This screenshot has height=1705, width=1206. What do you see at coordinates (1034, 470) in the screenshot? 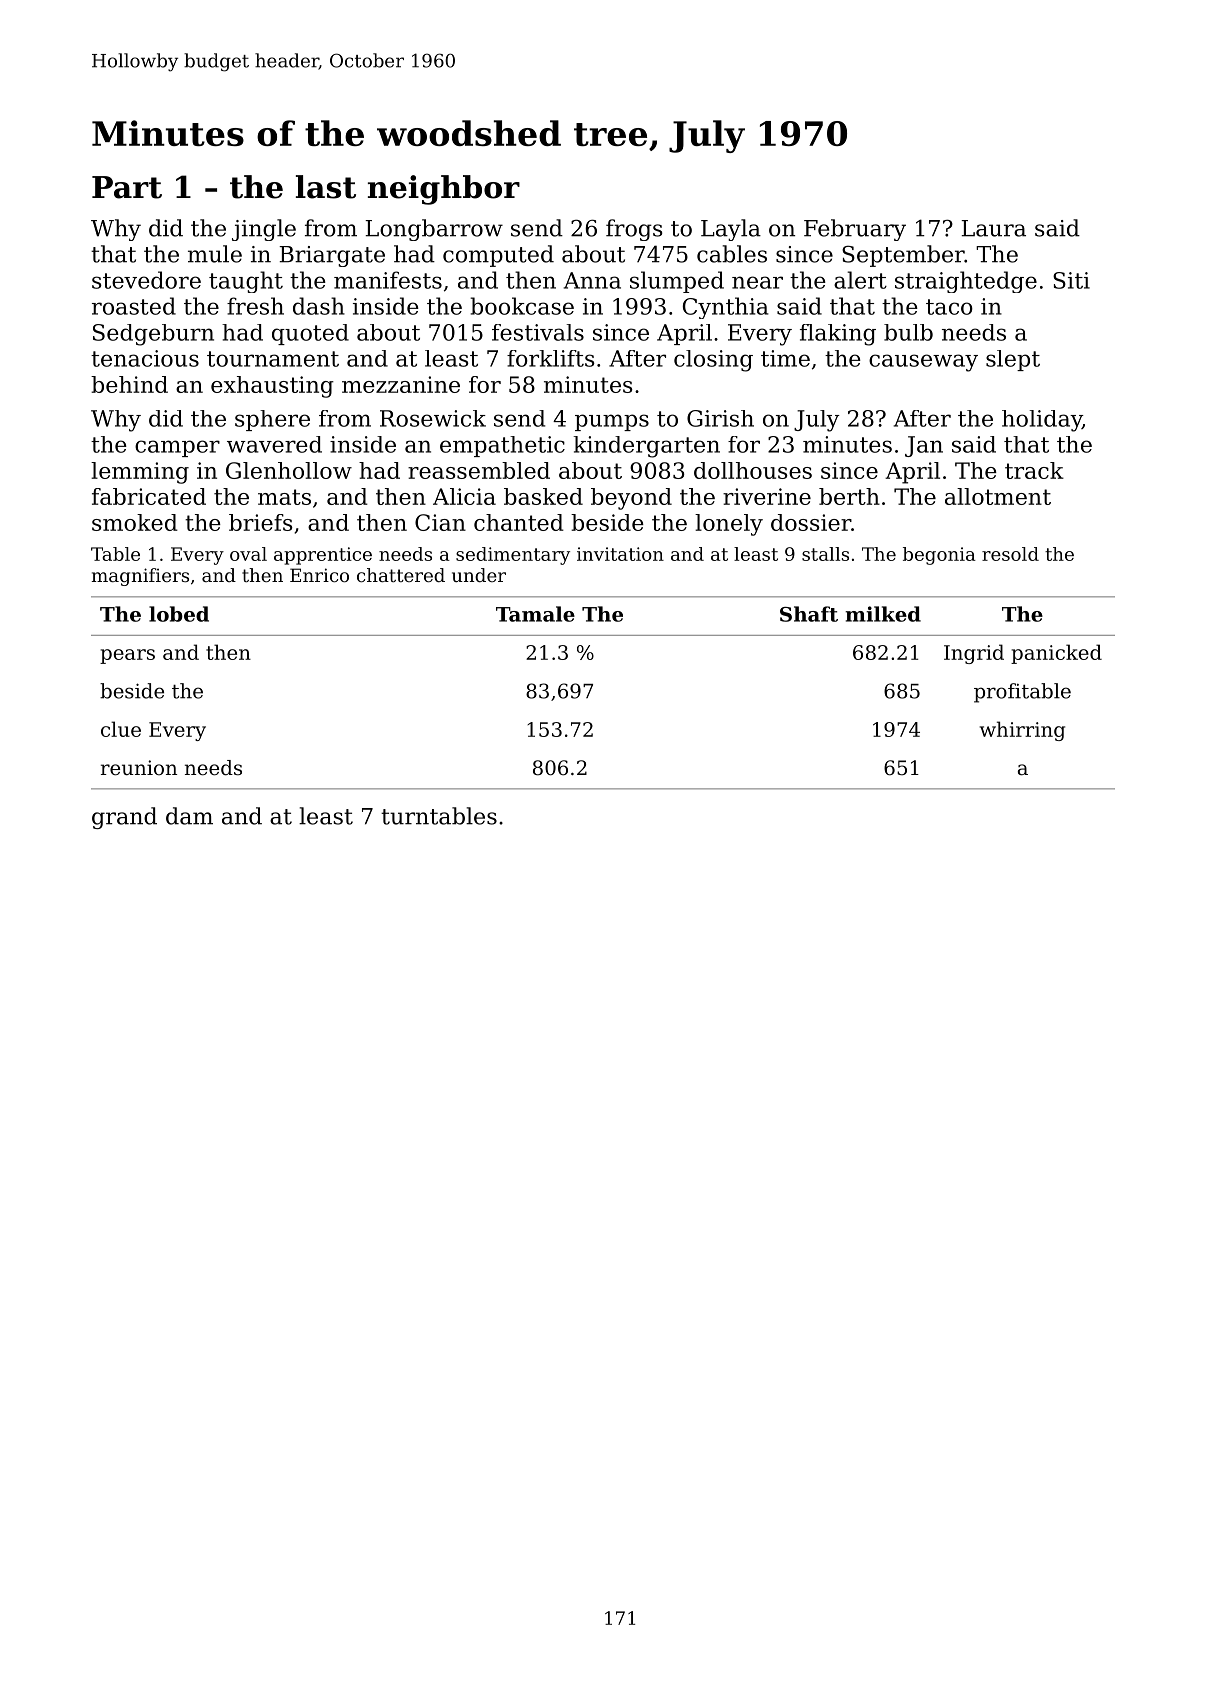
I see `track` at bounding box center [1034, 470].
